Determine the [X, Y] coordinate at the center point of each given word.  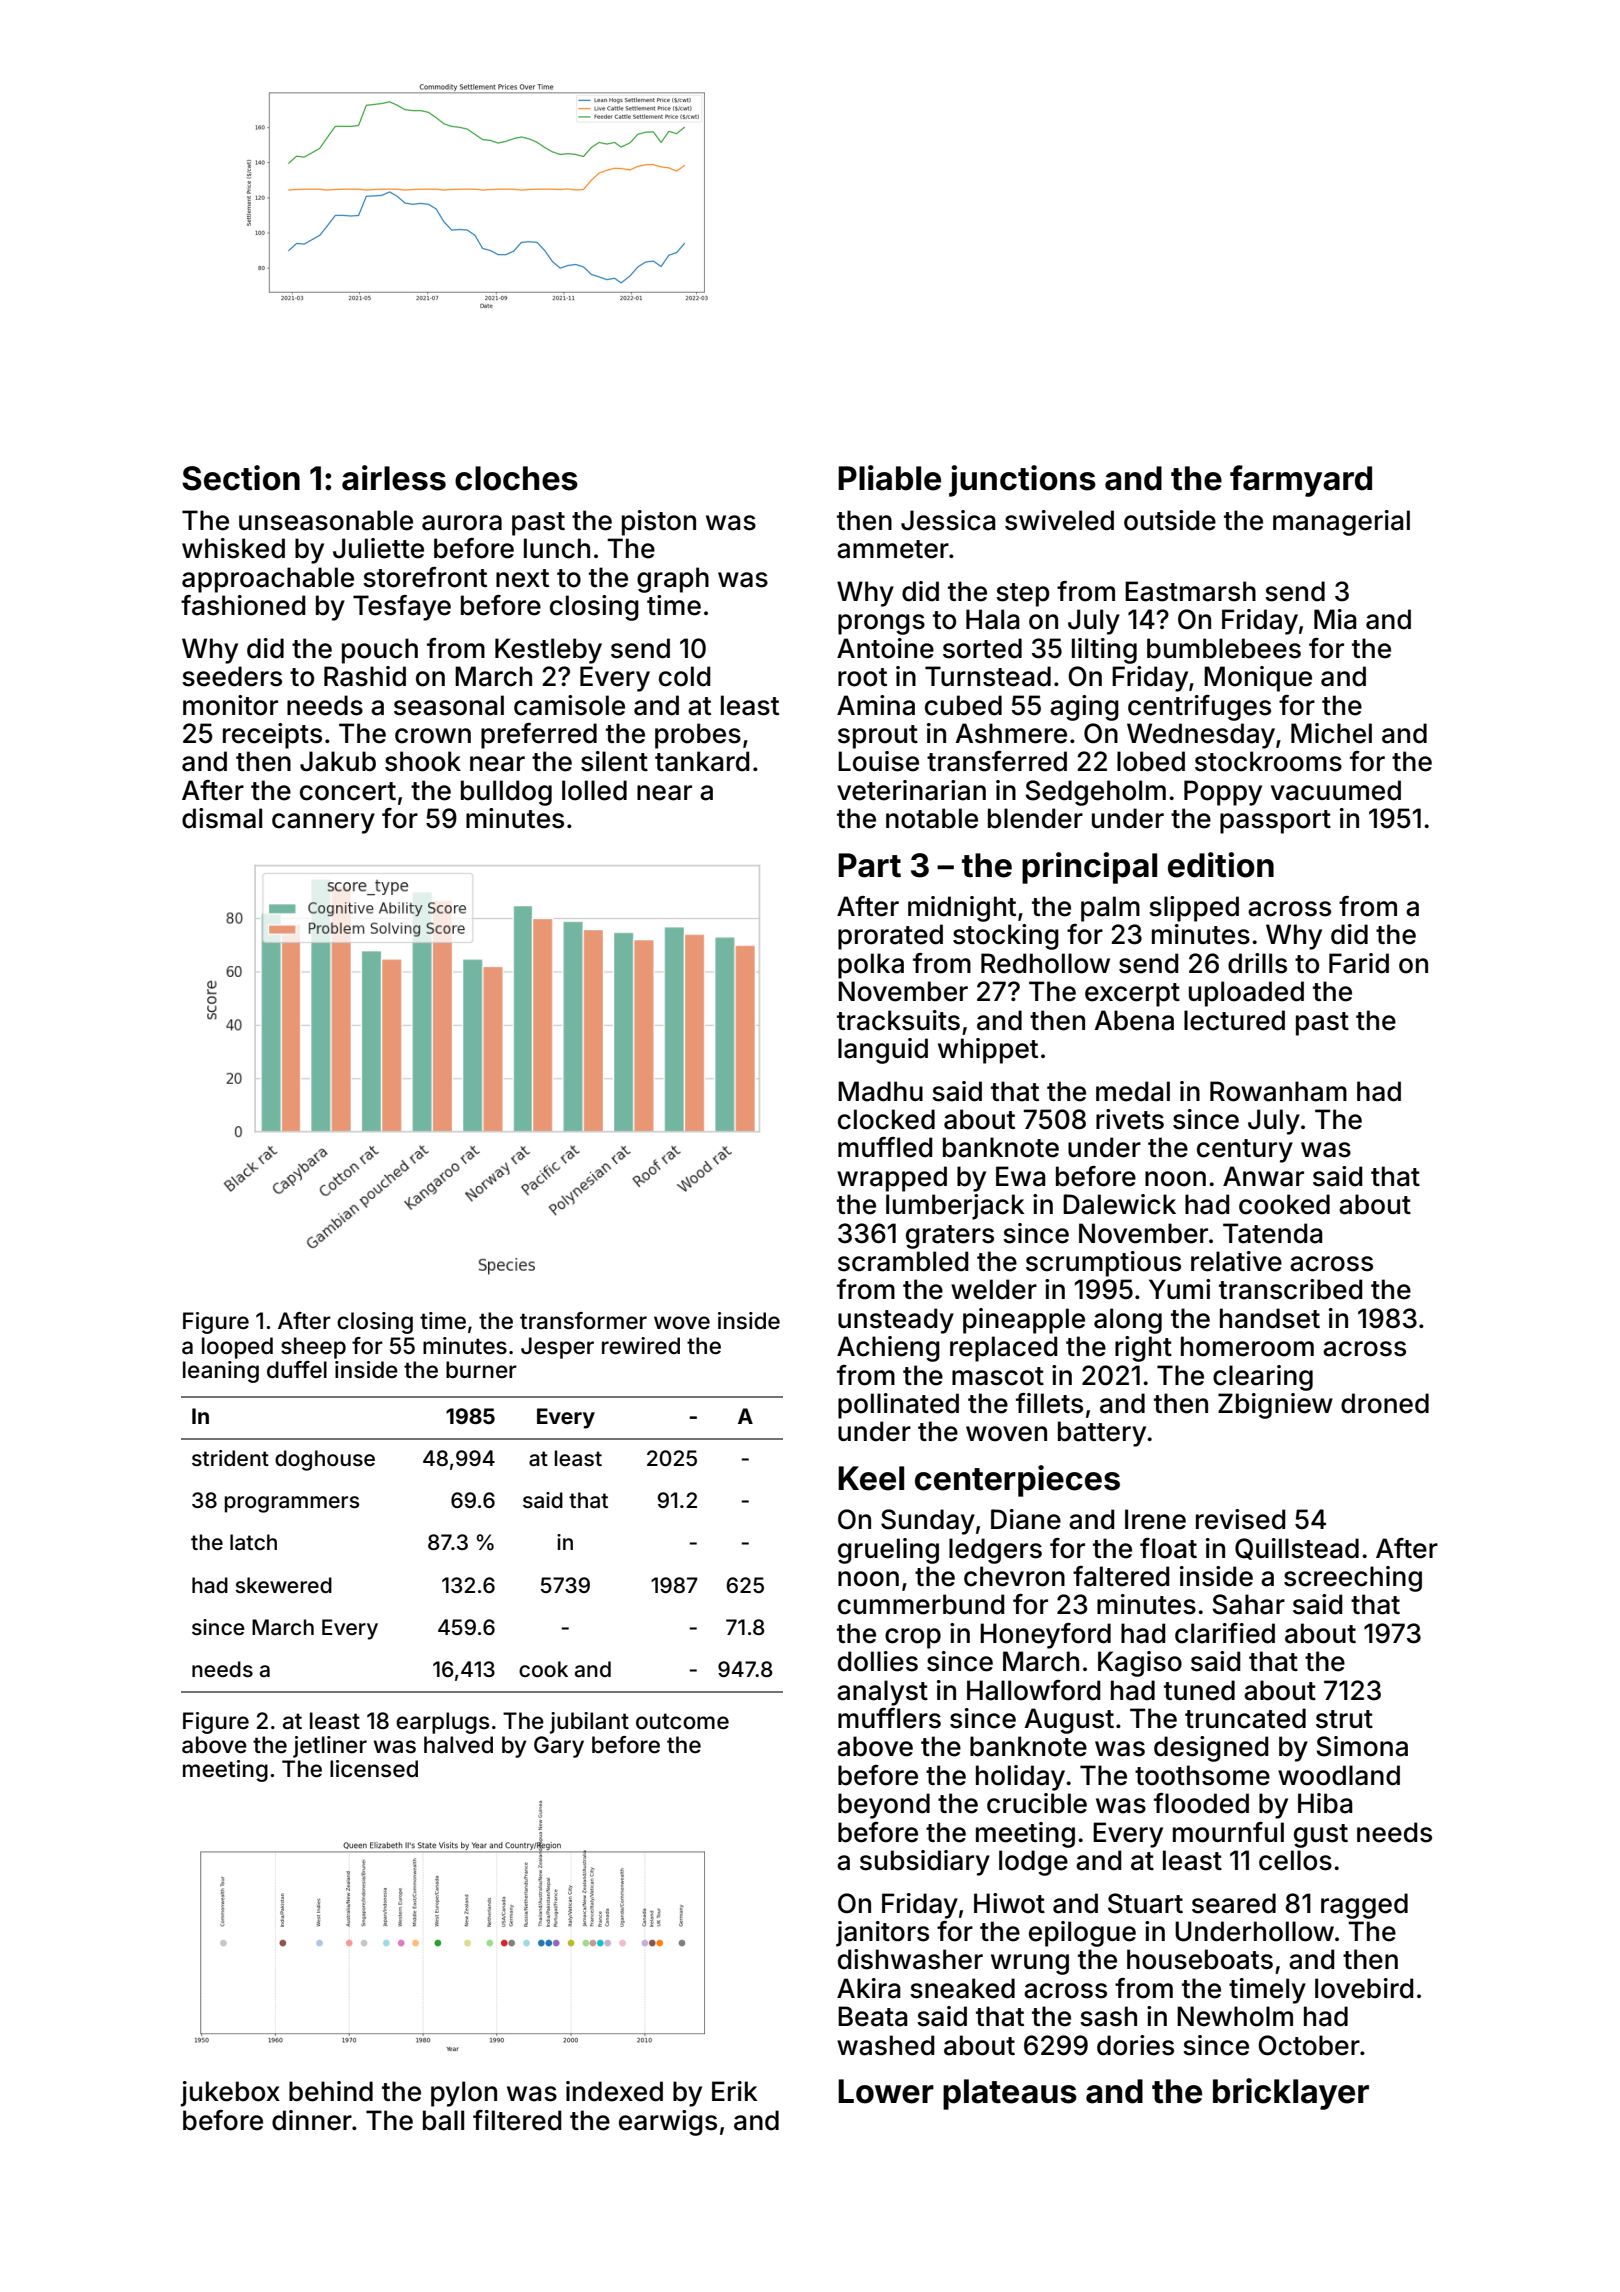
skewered [283, 1585]
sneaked [962, 1988]
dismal [222, 818]
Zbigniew [1275, 1406]
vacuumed [1336, 790]
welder [994, 1289]
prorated [890, 937]
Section [241, 478]
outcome [682, 1721]
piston [659, 523]
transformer [583, 1321]
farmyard [1301, 481]
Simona [1362, 1746]
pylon [464, 2094]
